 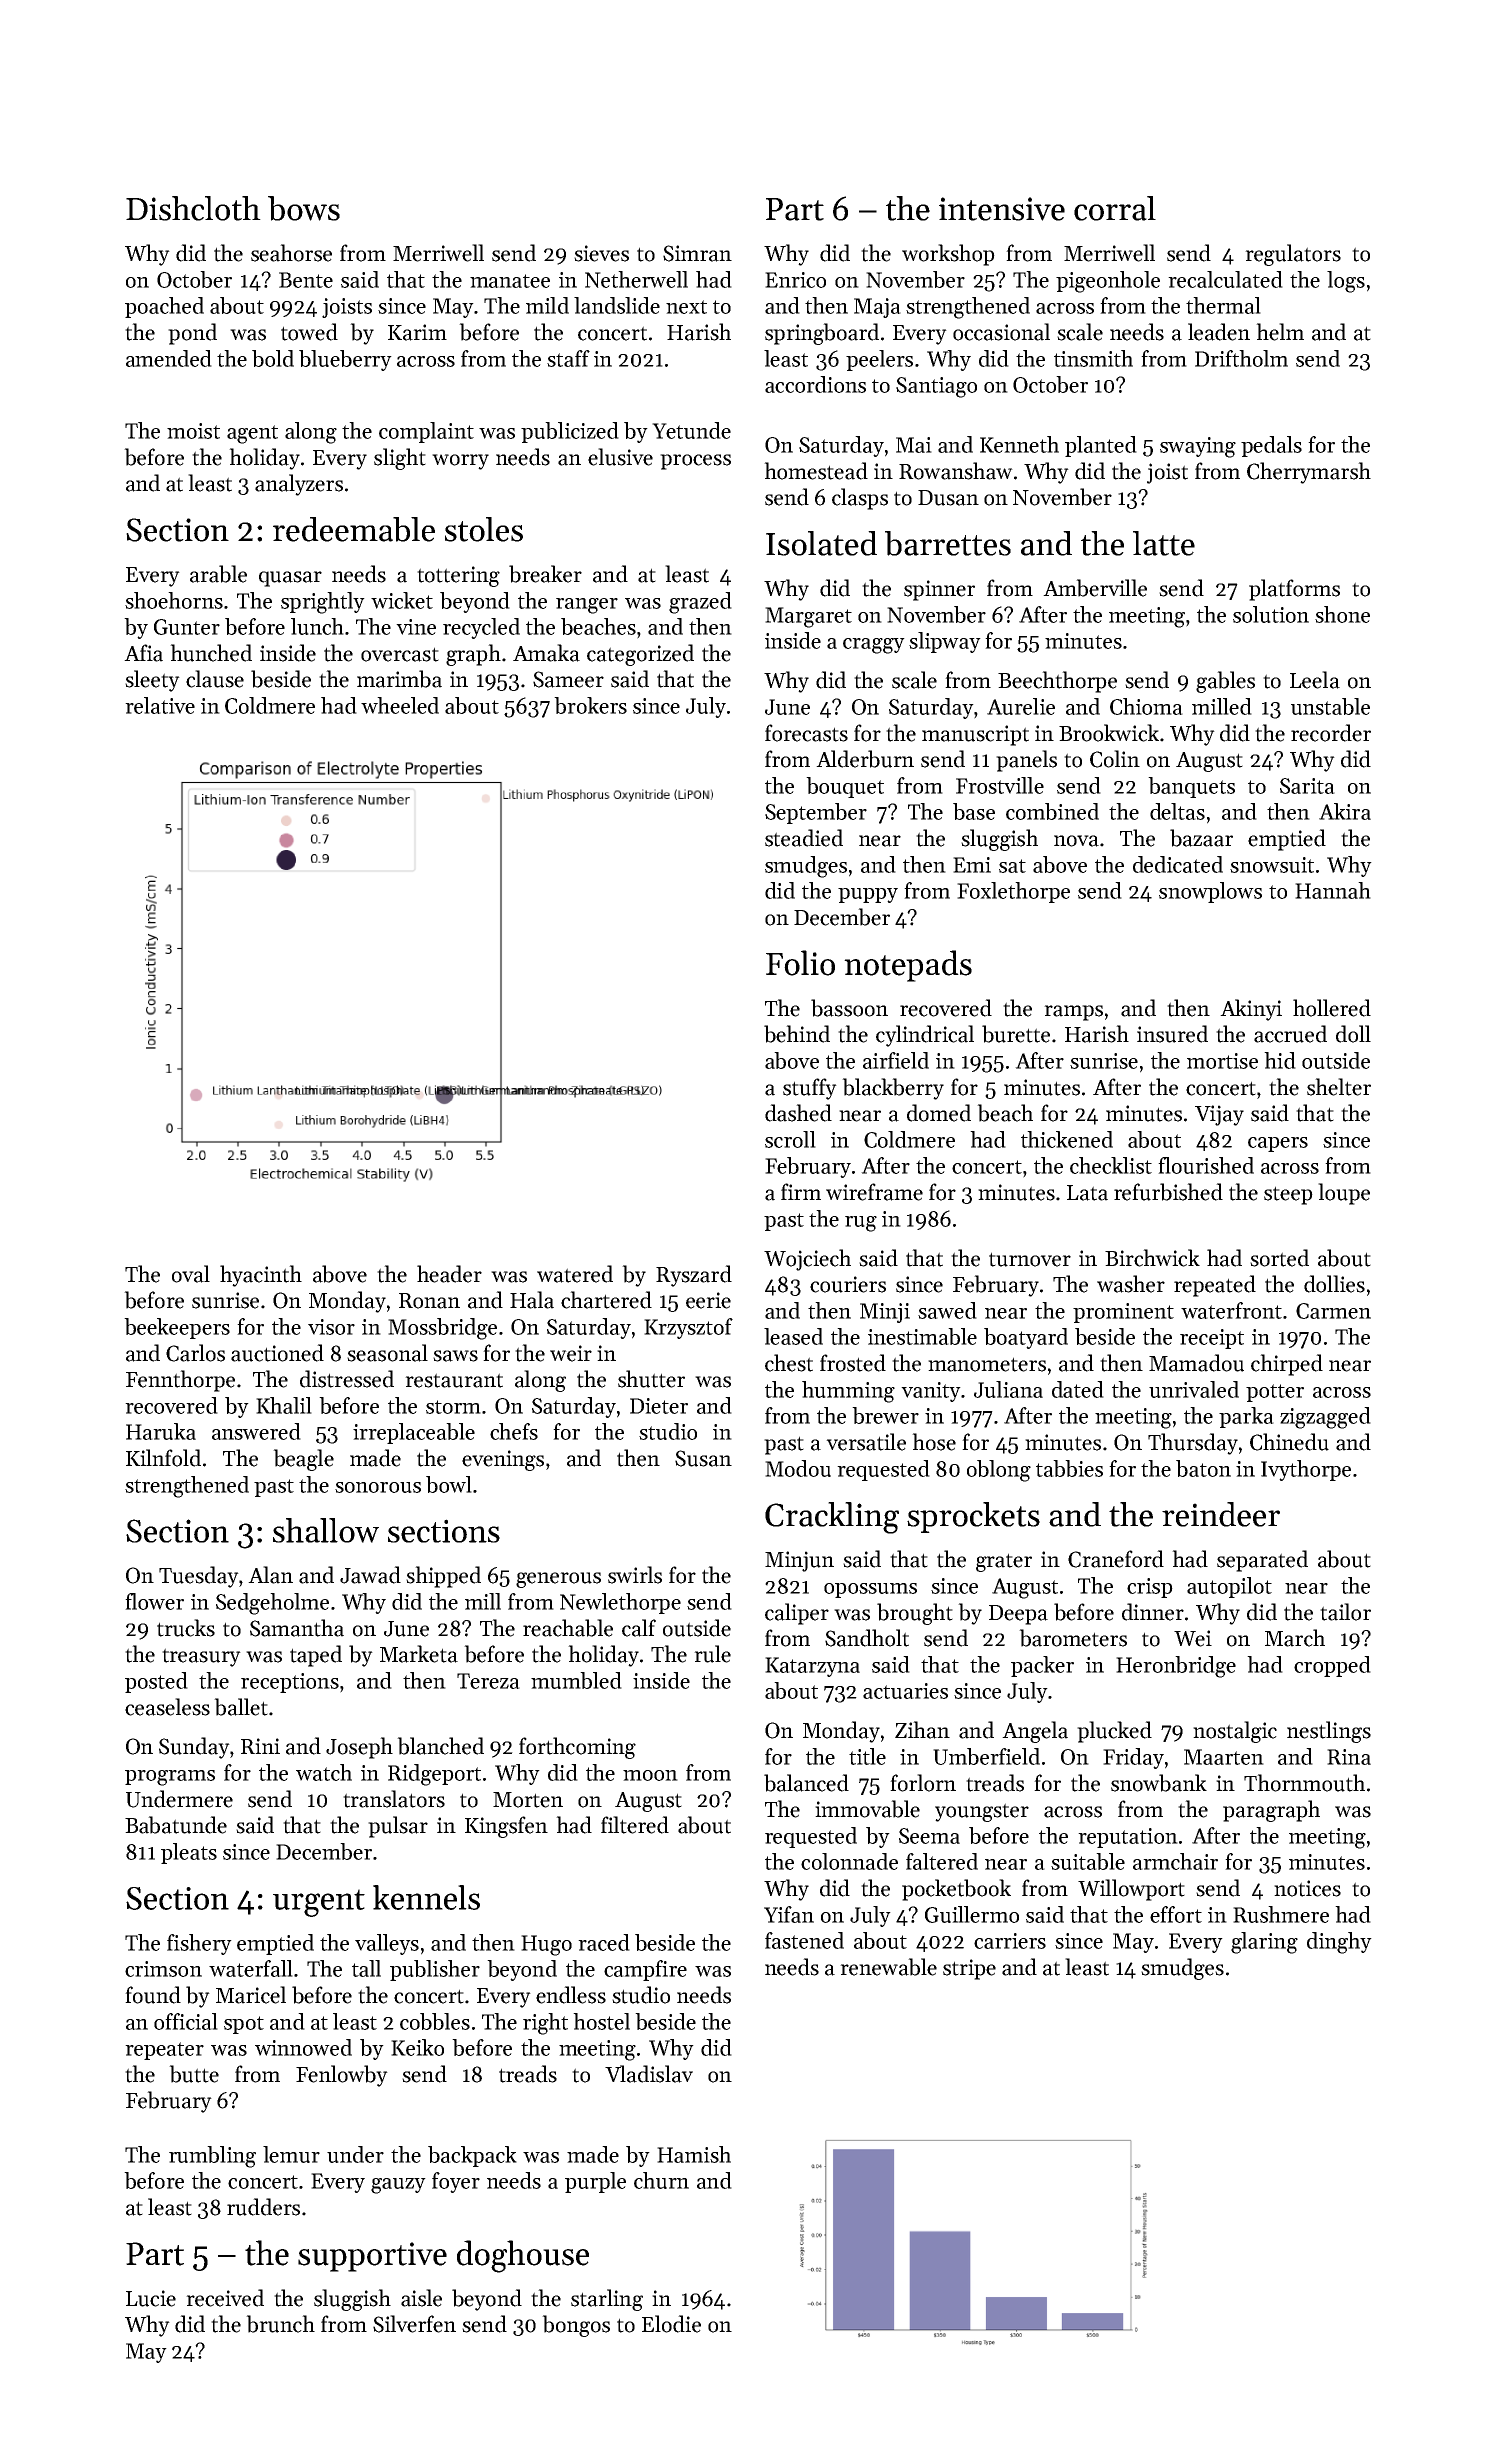 What do you see at coordinates (1191, 787) in the screenshot?
I see `banquets` at bounding box center [1191, 787].
